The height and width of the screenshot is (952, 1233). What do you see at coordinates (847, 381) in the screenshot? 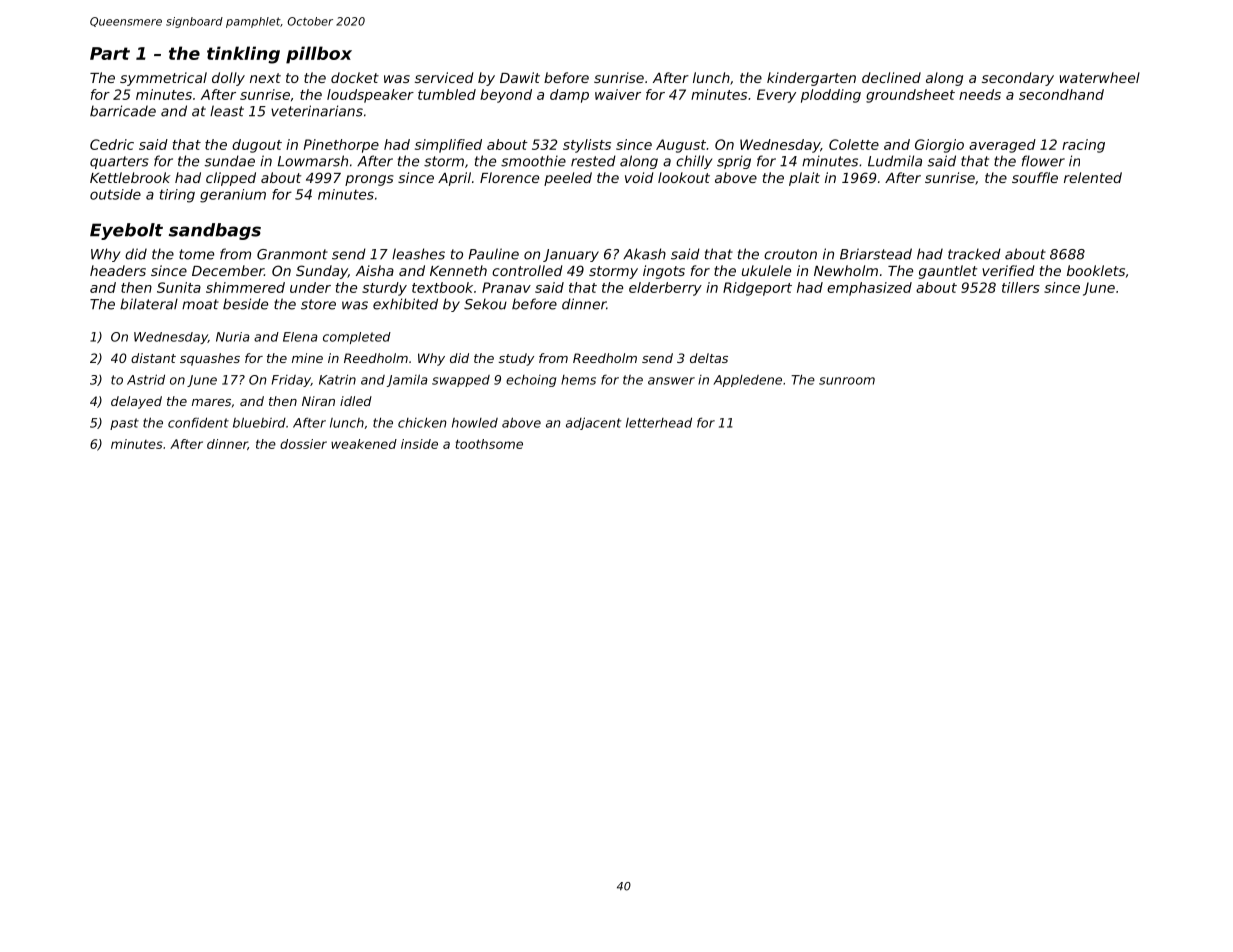
I see `sunroom` at bounding box center [847, 381].
